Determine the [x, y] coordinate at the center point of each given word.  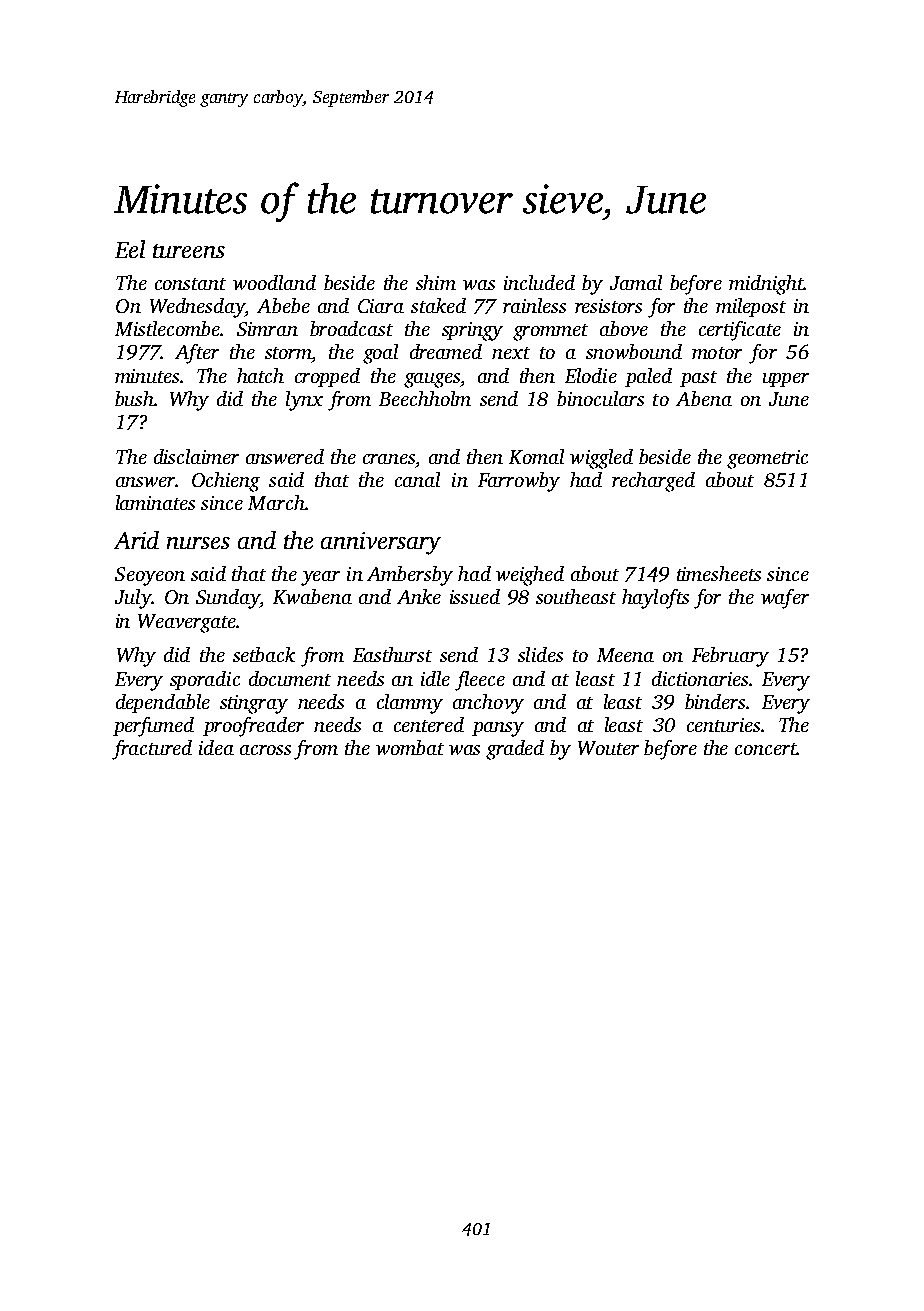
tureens [189, 251]
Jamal [636, 282]
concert [766, 749]
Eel [130, 249]
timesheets [719, 573]
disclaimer [196, 456]
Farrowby [519, 482]
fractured [152, 750]
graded [515, 750]
